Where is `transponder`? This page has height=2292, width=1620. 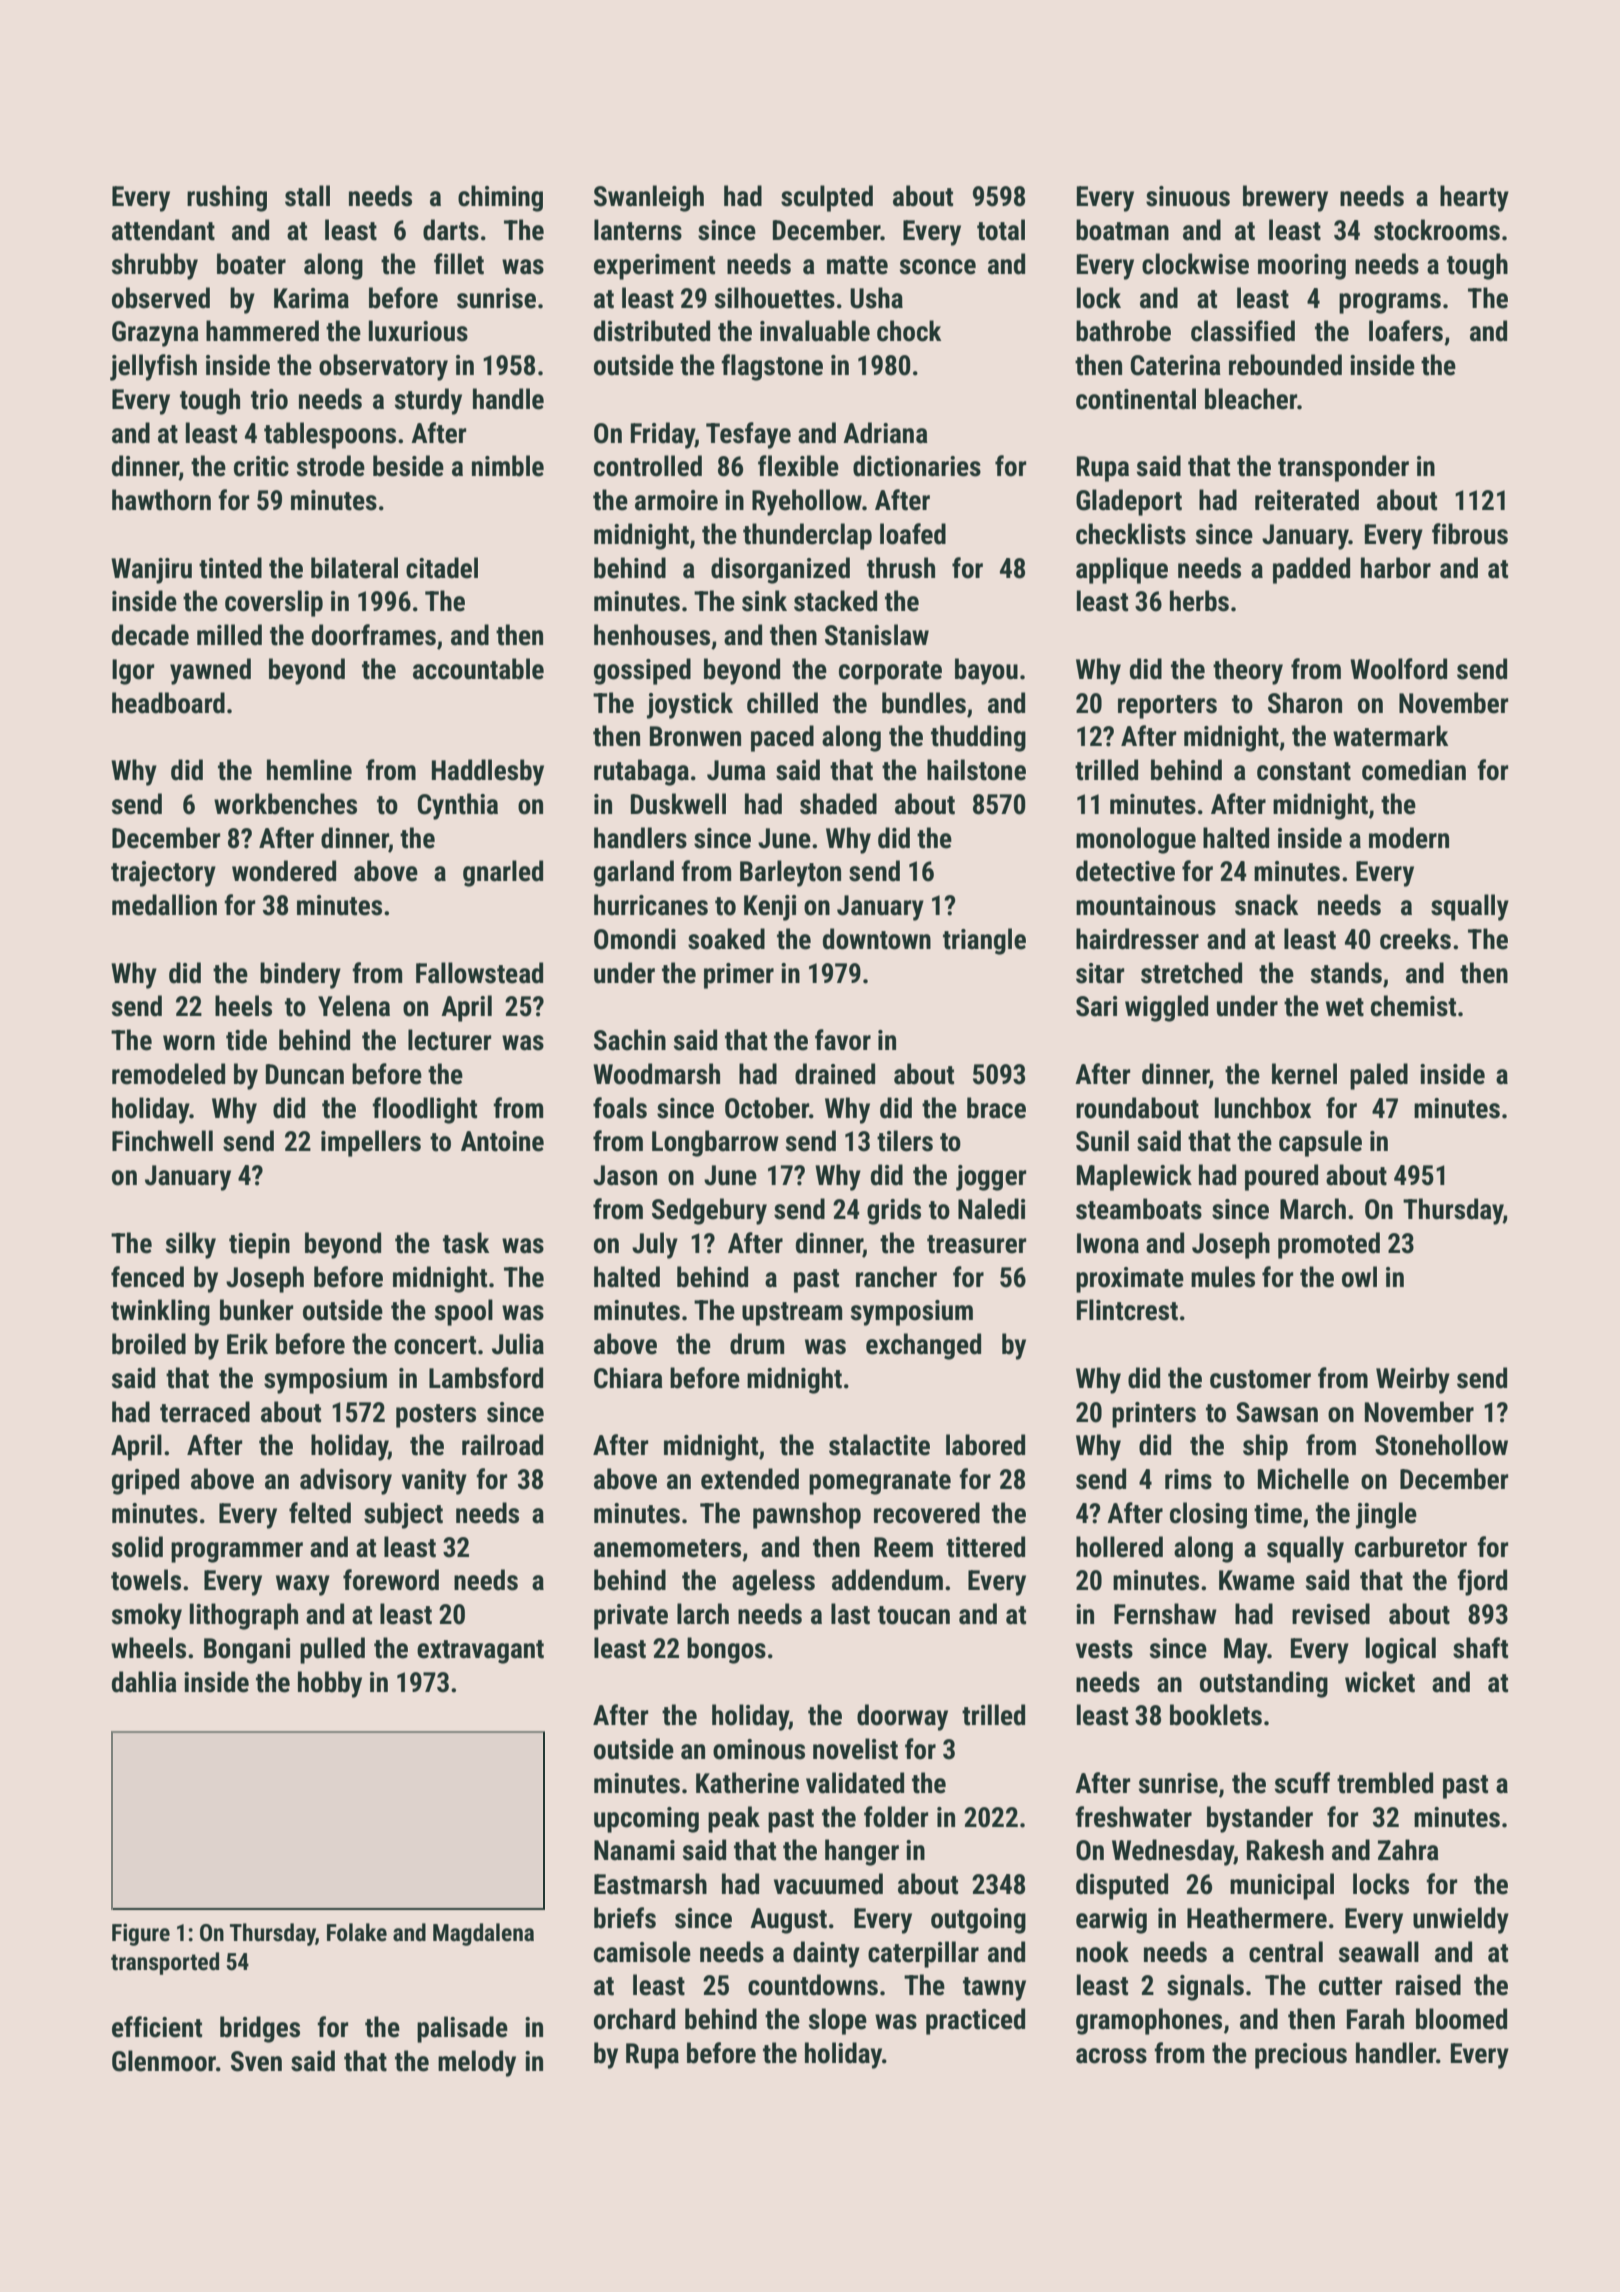
transponder is located at coordinates (1343, 468).
